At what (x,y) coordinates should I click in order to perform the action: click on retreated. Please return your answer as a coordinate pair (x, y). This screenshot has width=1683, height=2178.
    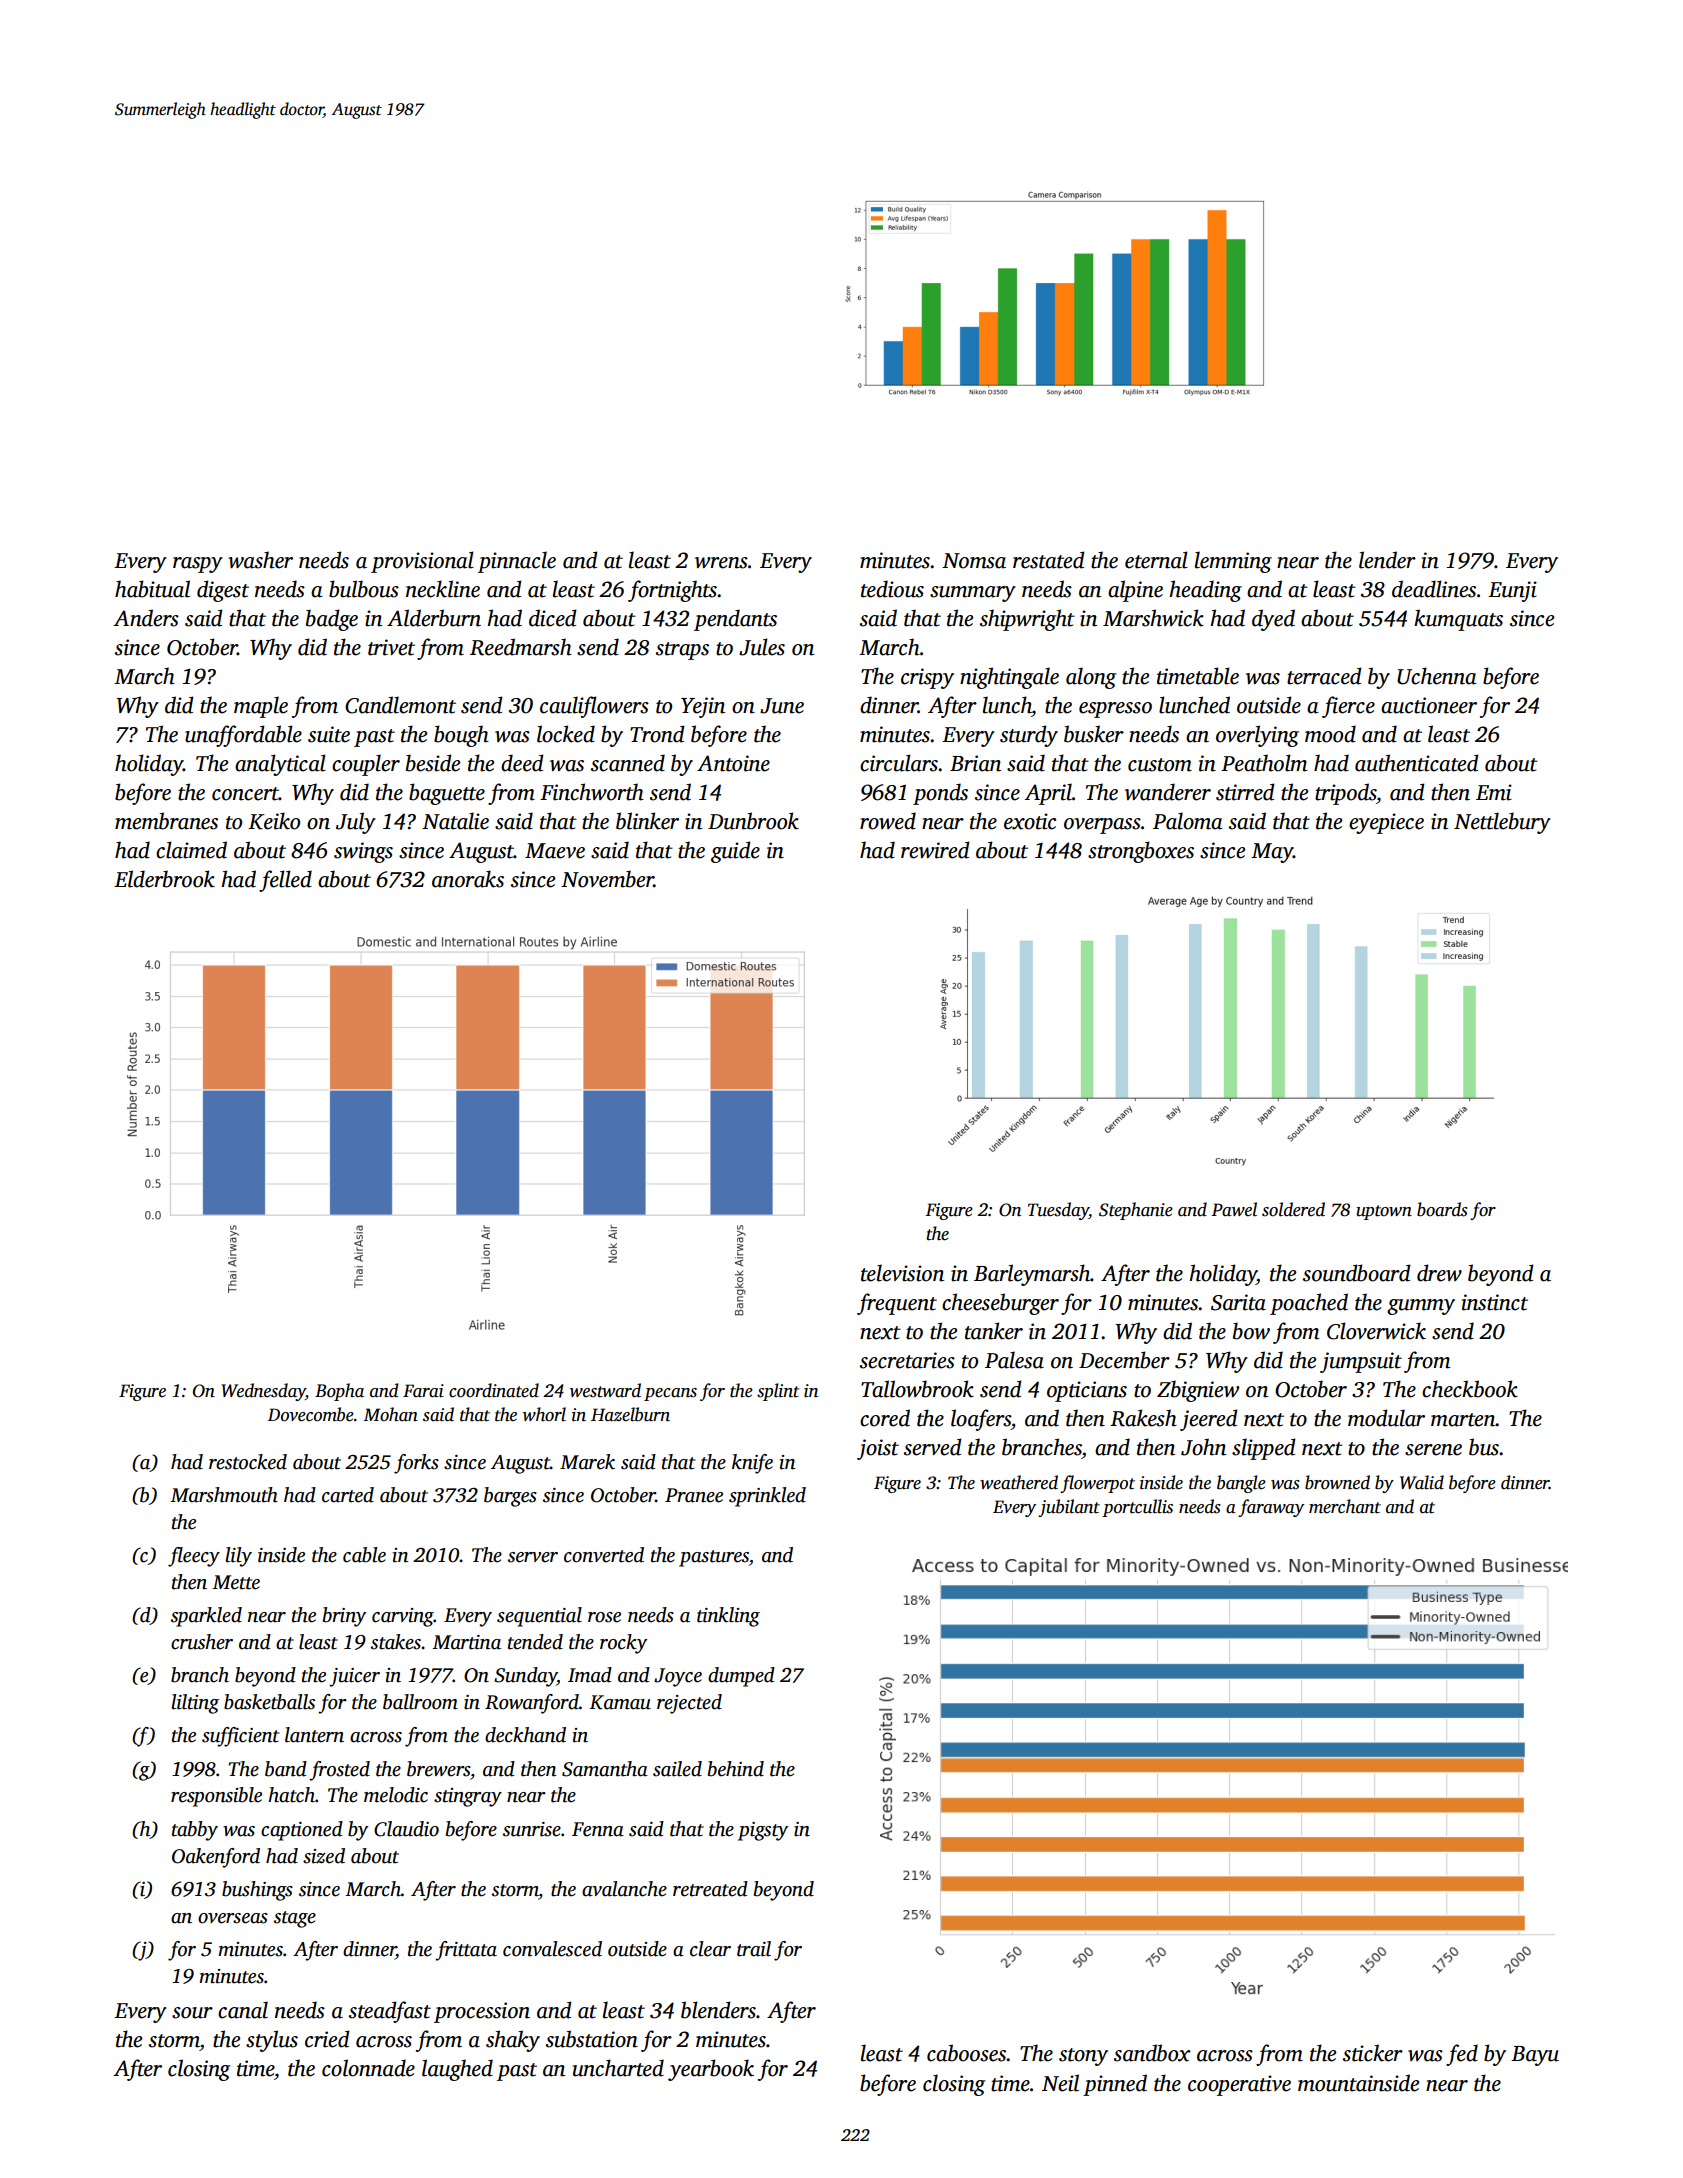
    Looking at the image, I should click on (710, 1889).
